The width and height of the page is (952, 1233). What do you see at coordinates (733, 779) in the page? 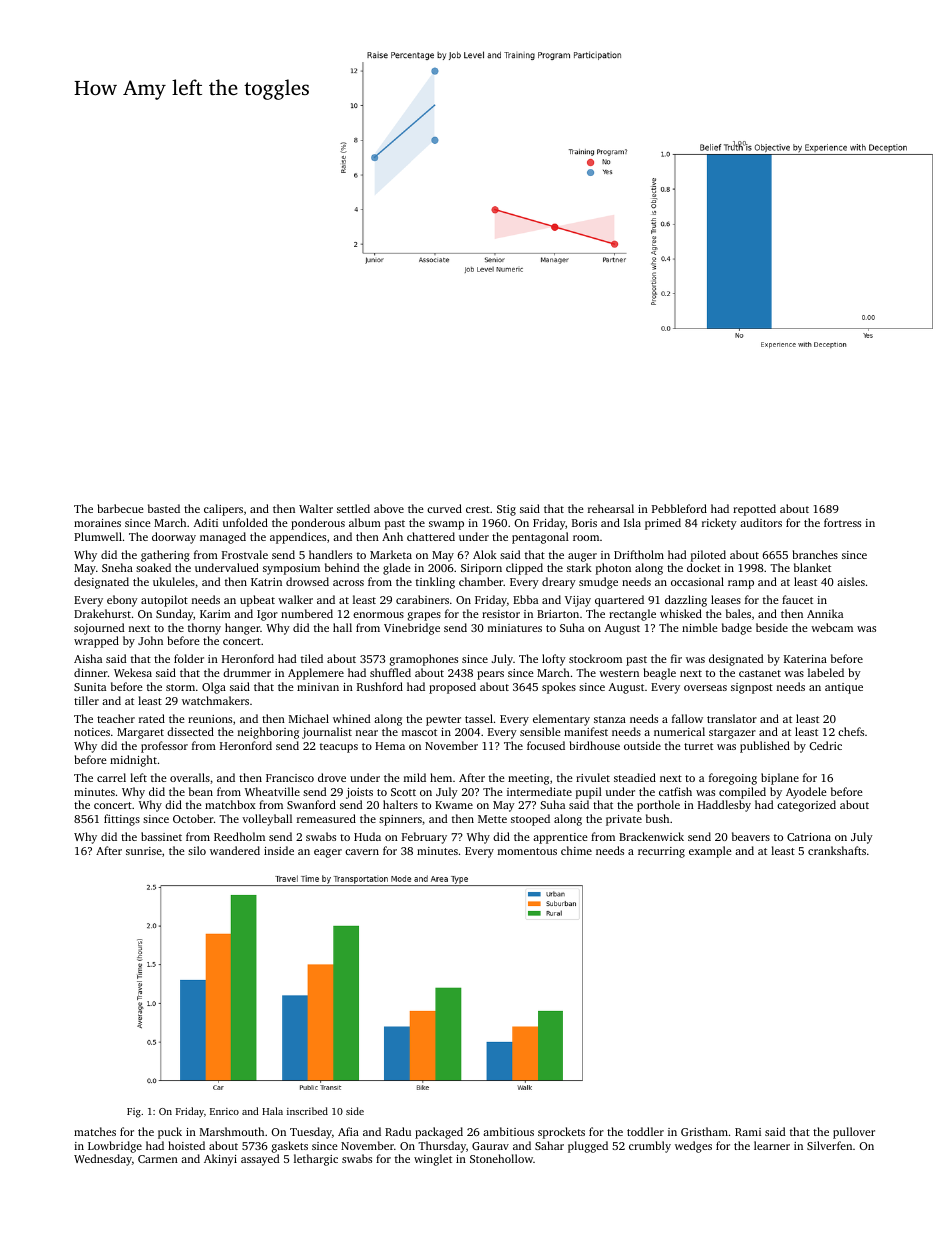
I see `foregoing` at bounding box center [733, 779].
